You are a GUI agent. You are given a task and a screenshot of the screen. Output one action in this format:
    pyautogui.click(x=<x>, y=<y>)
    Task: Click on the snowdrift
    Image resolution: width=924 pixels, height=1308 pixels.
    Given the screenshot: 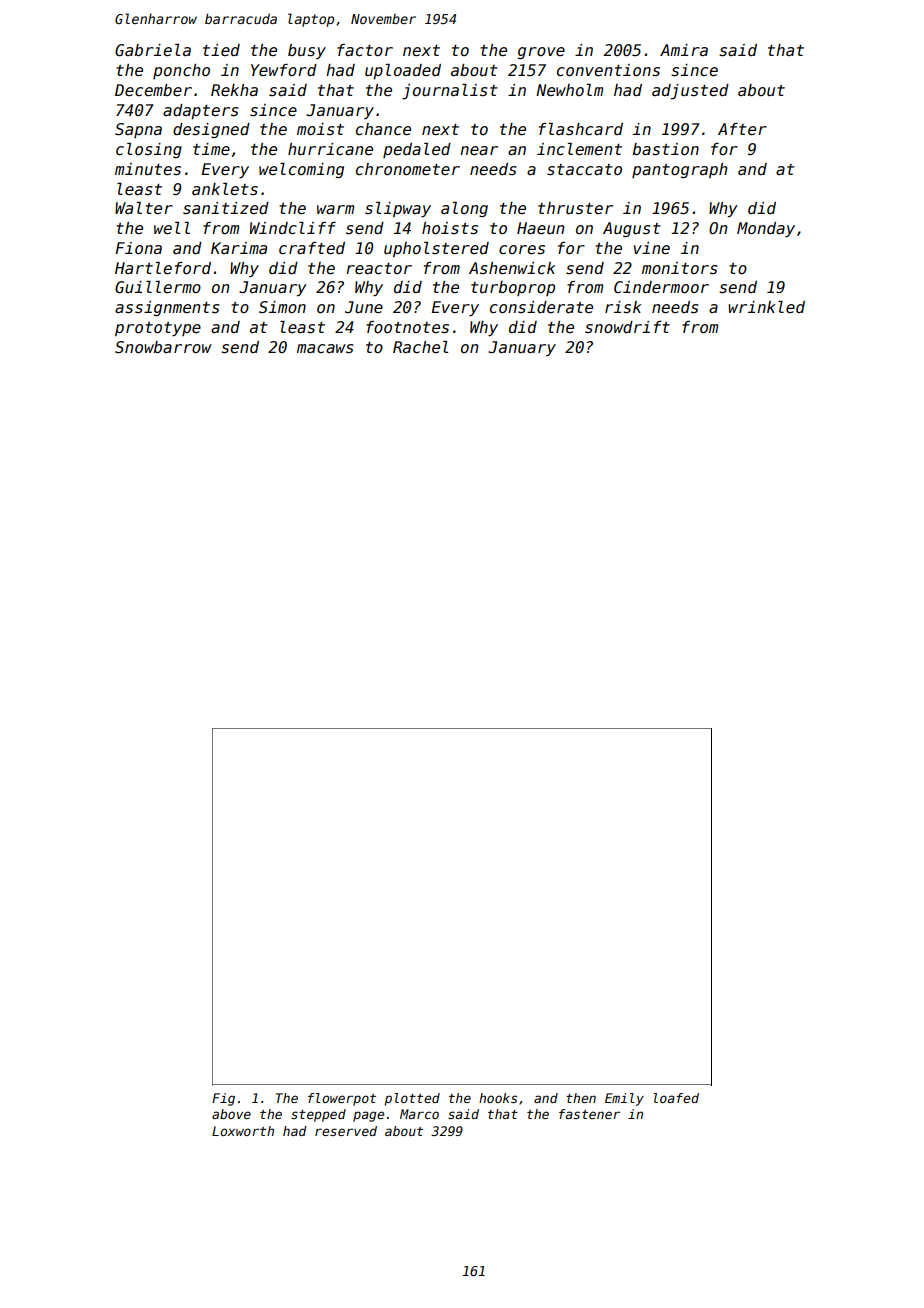 What is the action you would take?
    pyautogui.click(x=627, y=327)
